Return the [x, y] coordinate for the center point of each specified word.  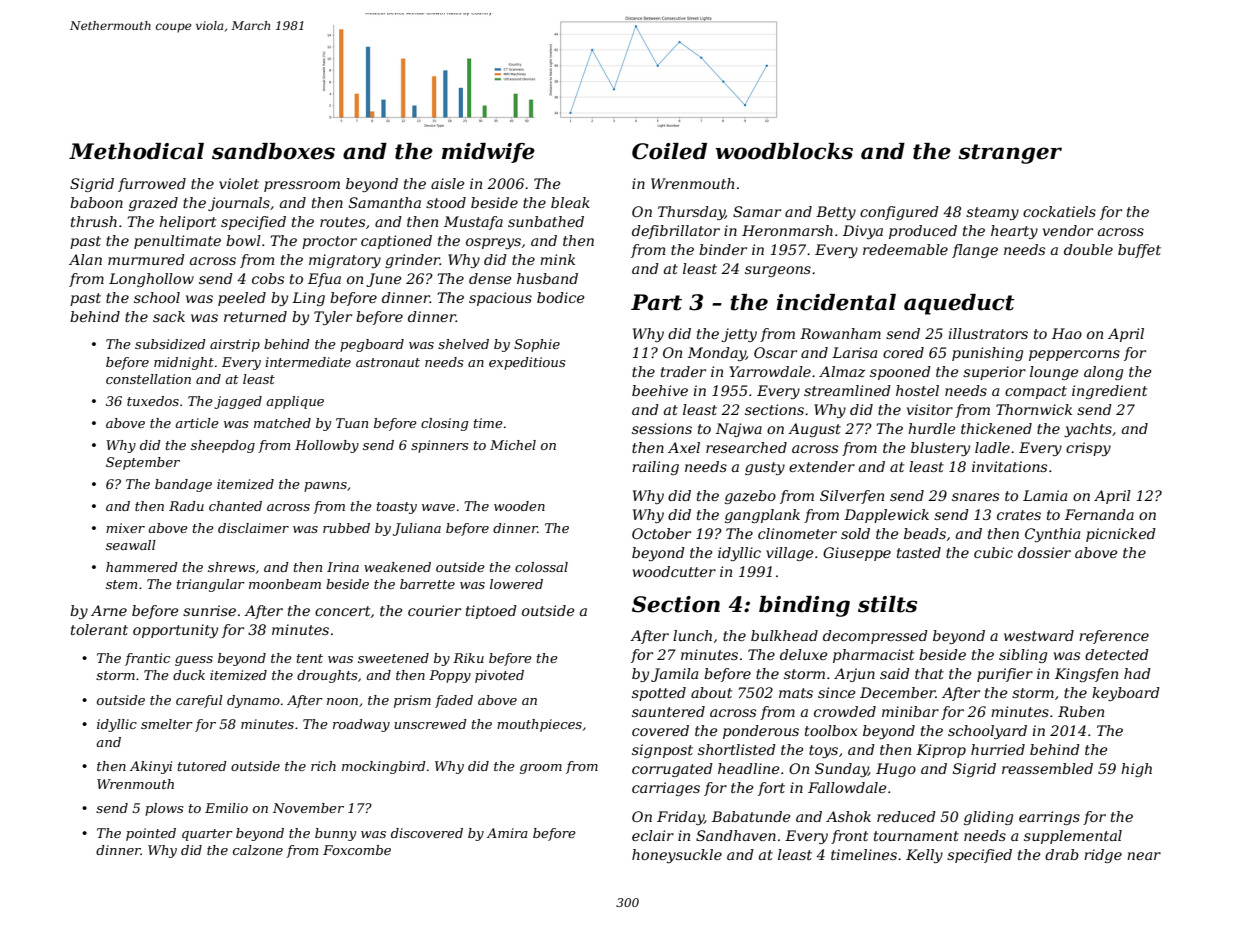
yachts [1088, 430]
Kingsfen [1086, 675]
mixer [125, 528]
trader [683, 371]
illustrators [988, 333]
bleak [570, 202]
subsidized [170, 344]
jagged [238, 402]
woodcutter [674, 571]
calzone [258, 850]
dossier [1044, 552]
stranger [1010, 154]
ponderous [761, 732]
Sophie [537, 345]
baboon [96, 202]
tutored [202, 766]
